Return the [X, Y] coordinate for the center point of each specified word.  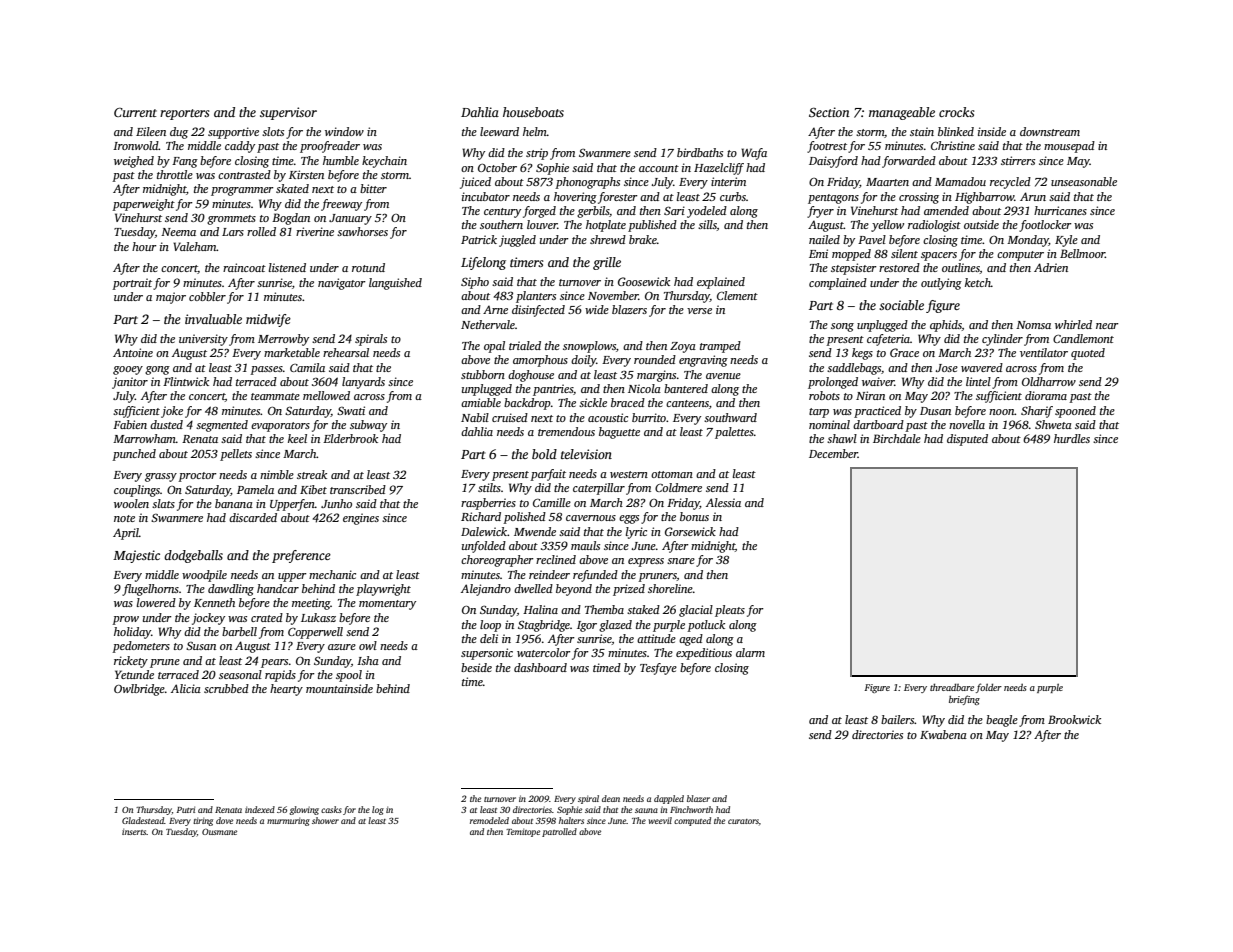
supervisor [288, 113]
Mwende [535, 531]
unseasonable [1084, 181]
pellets [236, 455]
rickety [131, 662]
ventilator [1044, 352]
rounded [655, 359]
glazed [615, 626]
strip [537, 154]
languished [395, 284]
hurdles [1072, 438]
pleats [730, 611]
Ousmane [219, 832]
